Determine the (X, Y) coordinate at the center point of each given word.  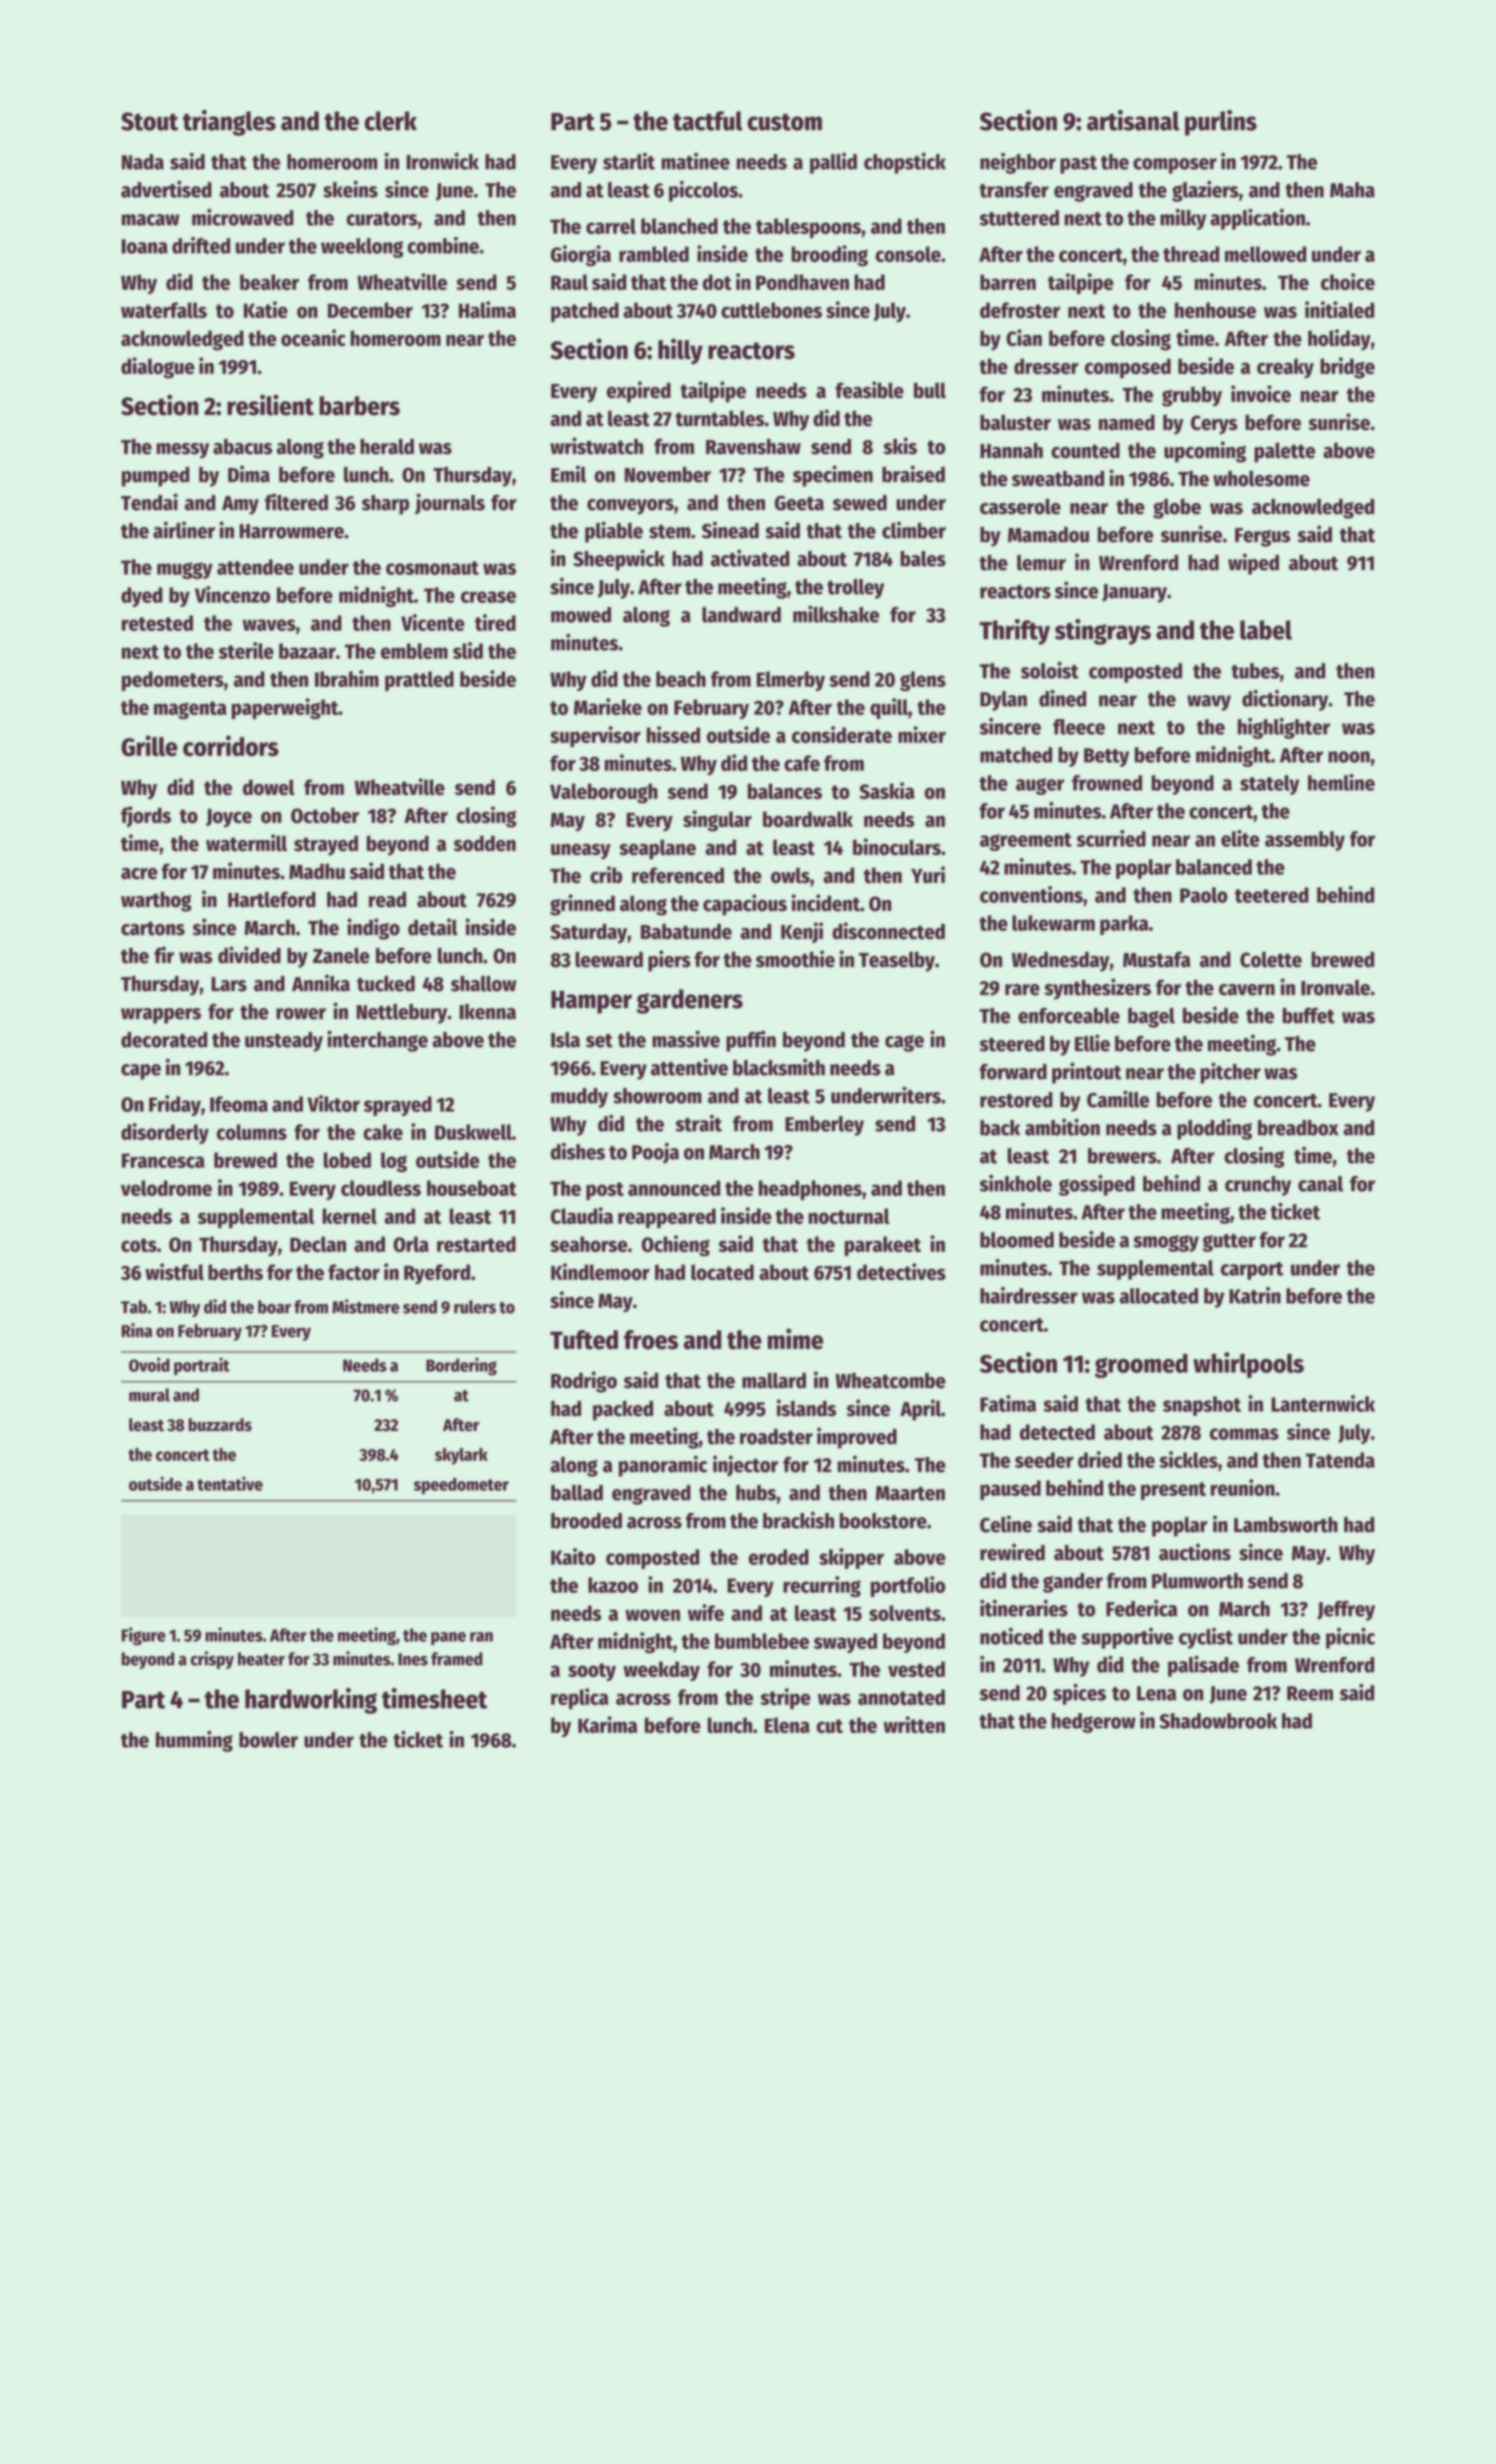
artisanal (1133, 120)
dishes (578, 1151)
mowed (581, 615)
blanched (679, 226)
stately (1270, 785)
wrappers (161, 1016)
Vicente (433, 622)
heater (261, 1659)
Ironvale (1335, 988)
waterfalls (164, 310)
